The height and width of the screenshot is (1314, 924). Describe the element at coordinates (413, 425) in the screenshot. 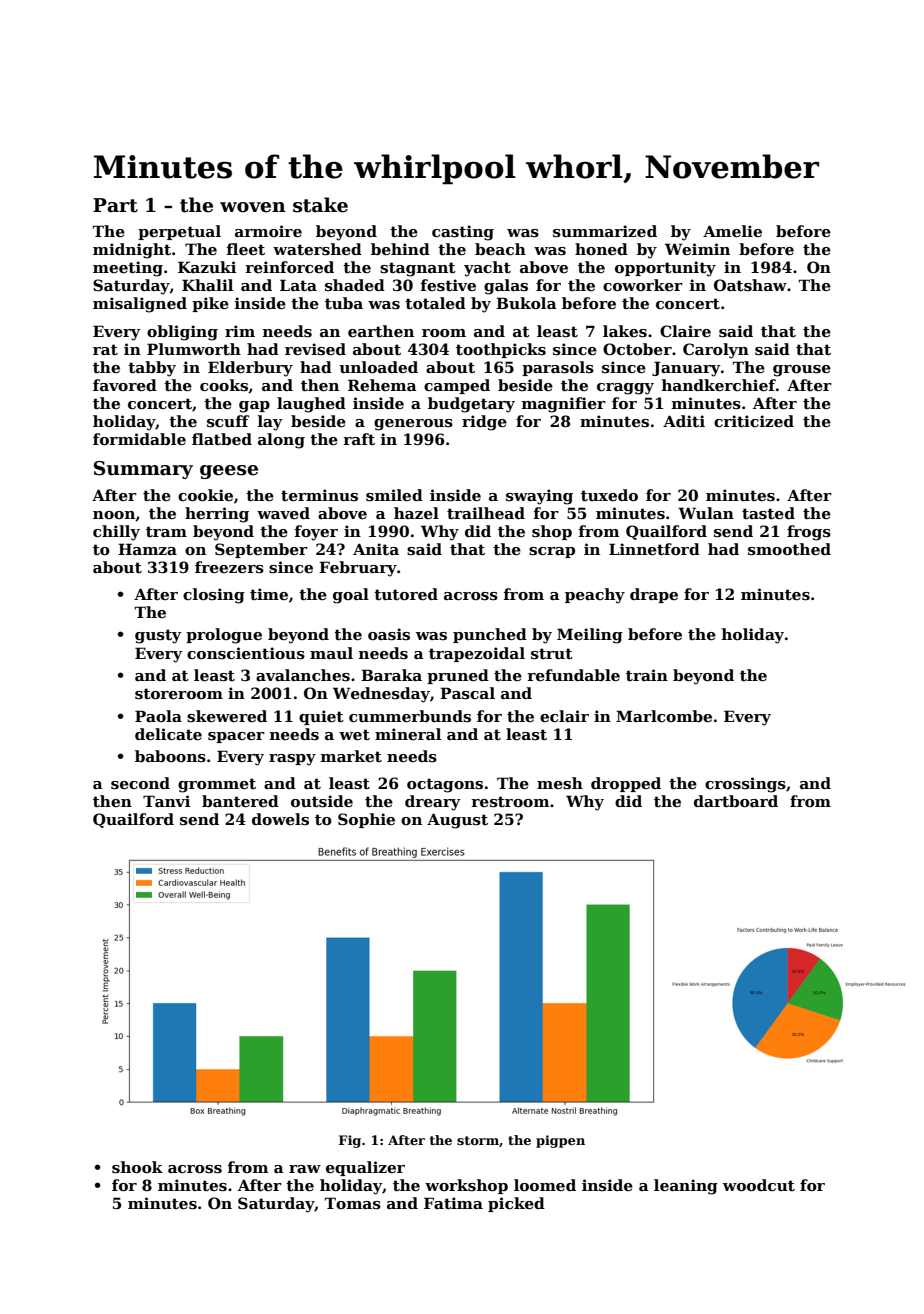

I see `generous` at that location.
